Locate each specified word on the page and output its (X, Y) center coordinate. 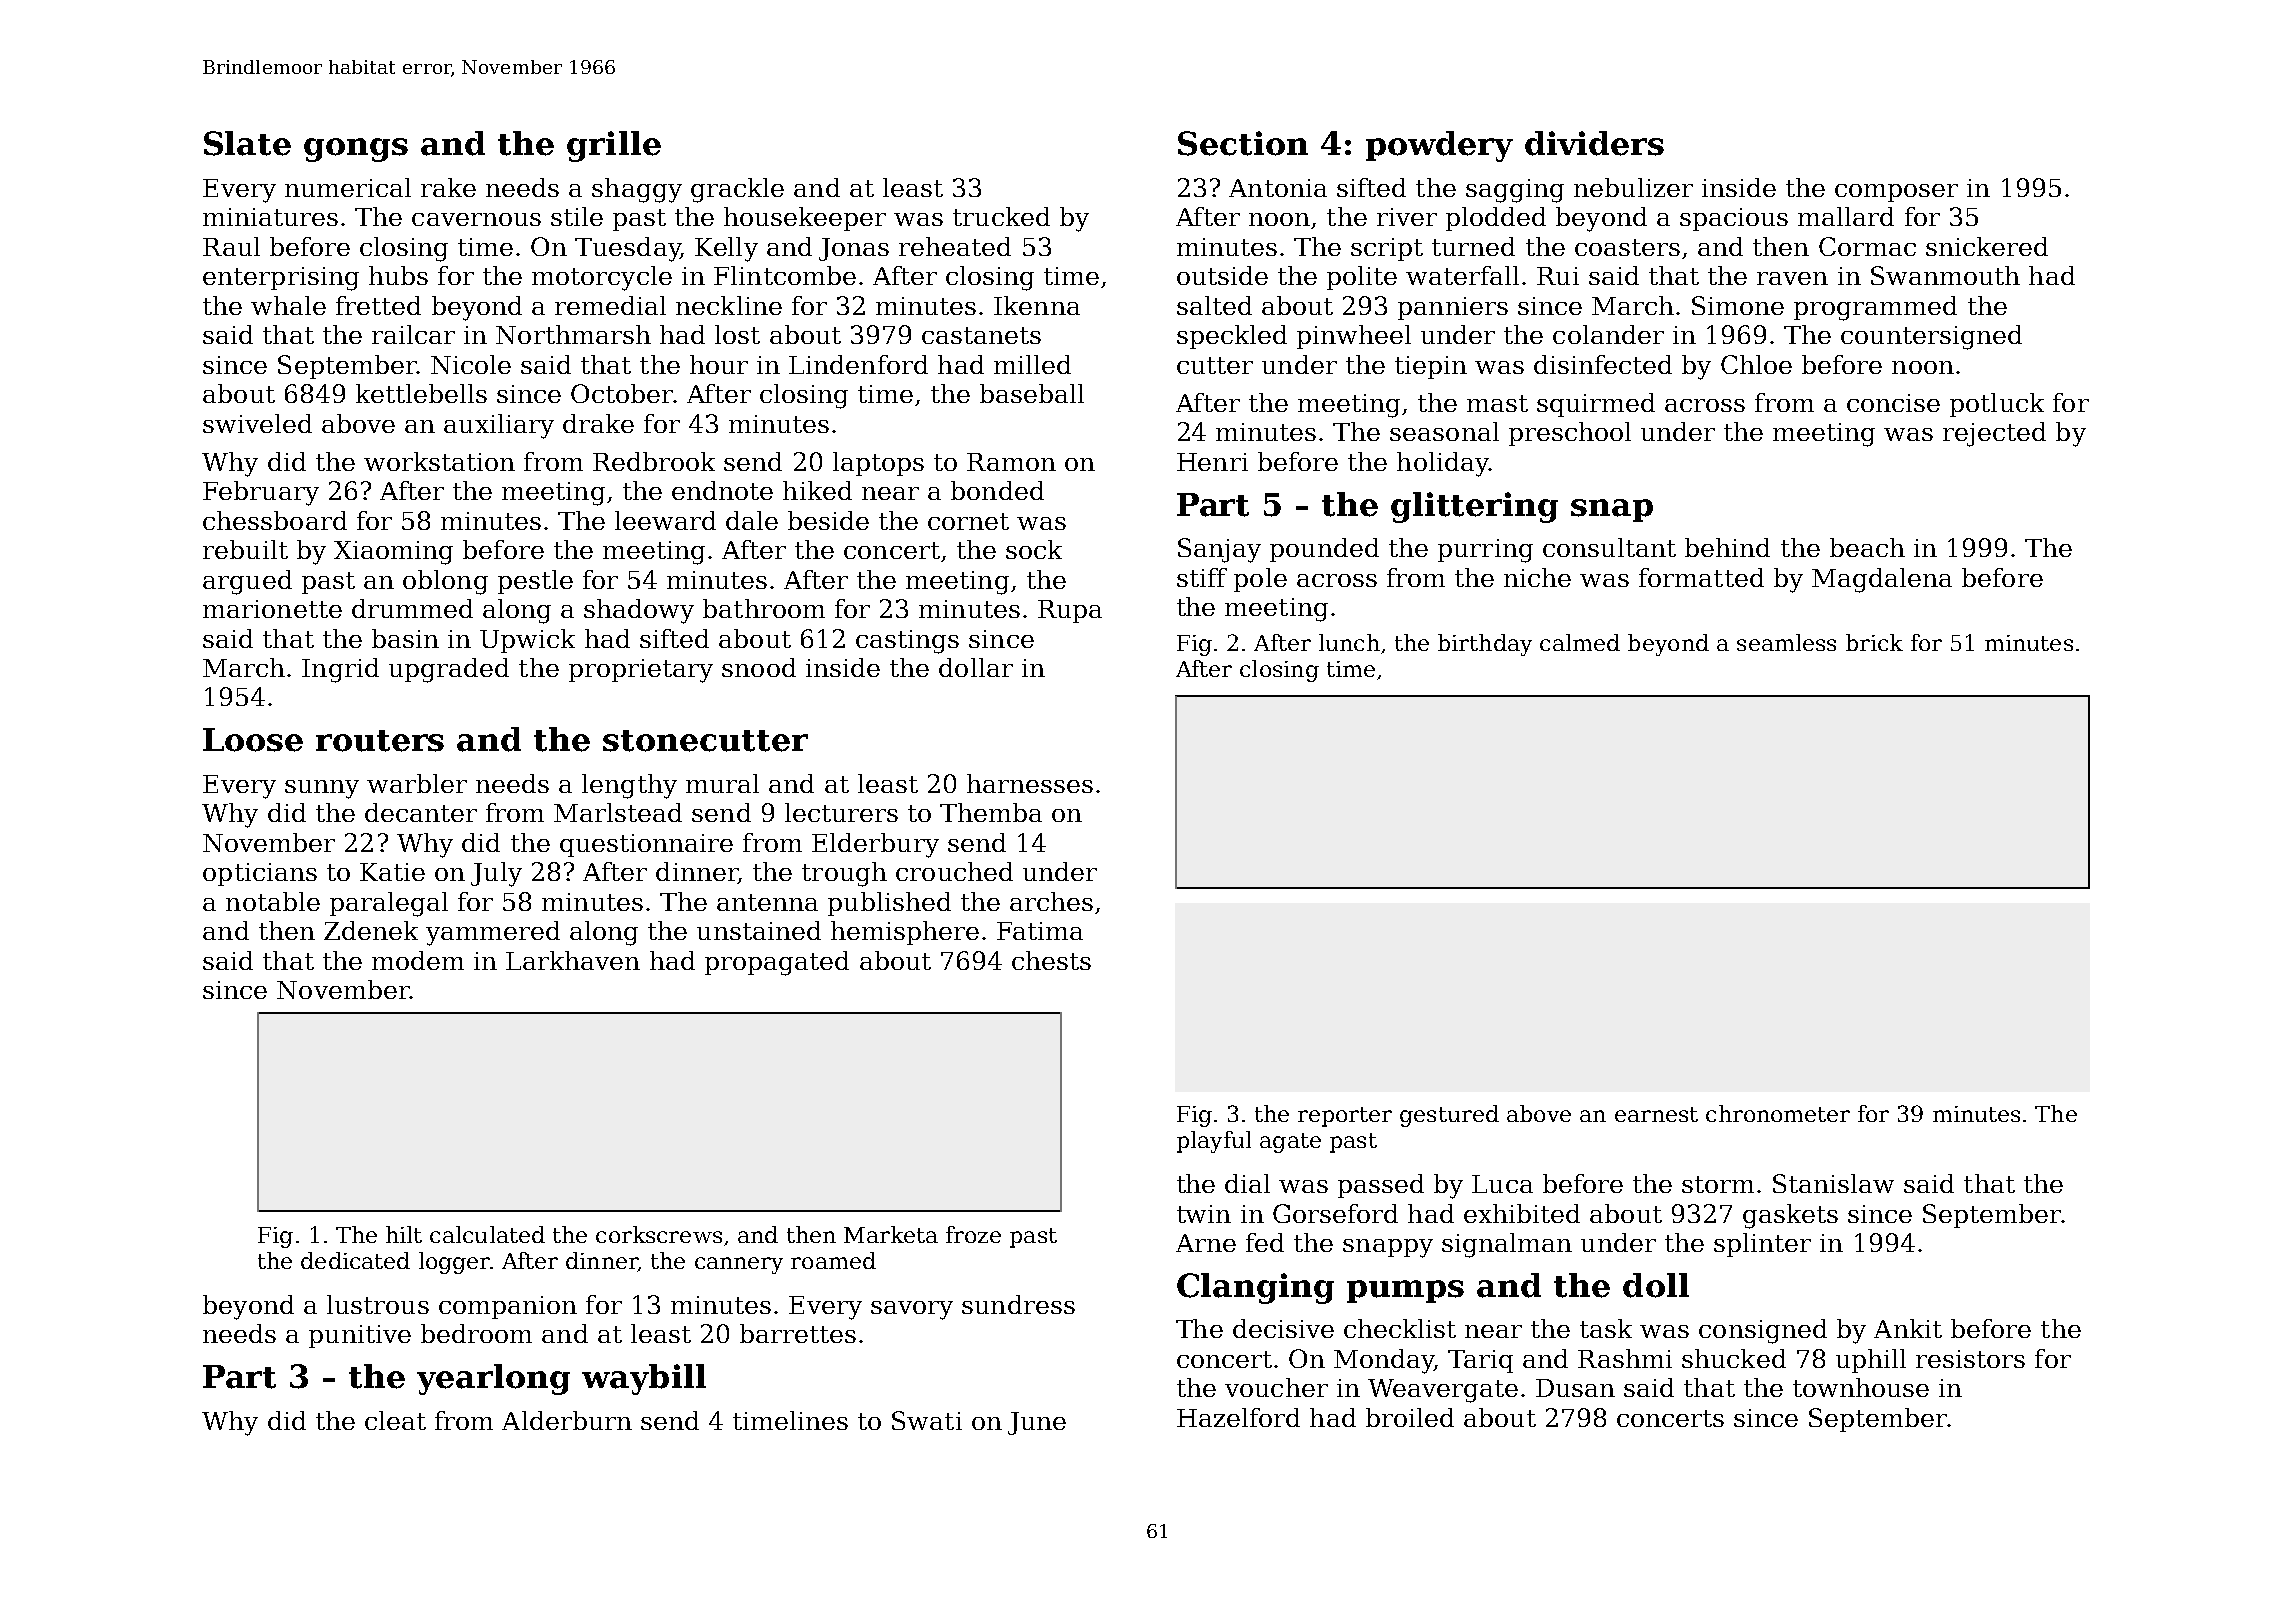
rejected (1994, 434)
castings (907, 642)
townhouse (1861, 1387)
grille (614, 146)
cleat (395, 1420)
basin (405, 638)
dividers (1594, 143)
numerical (348, 187)
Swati (927, 1420)
